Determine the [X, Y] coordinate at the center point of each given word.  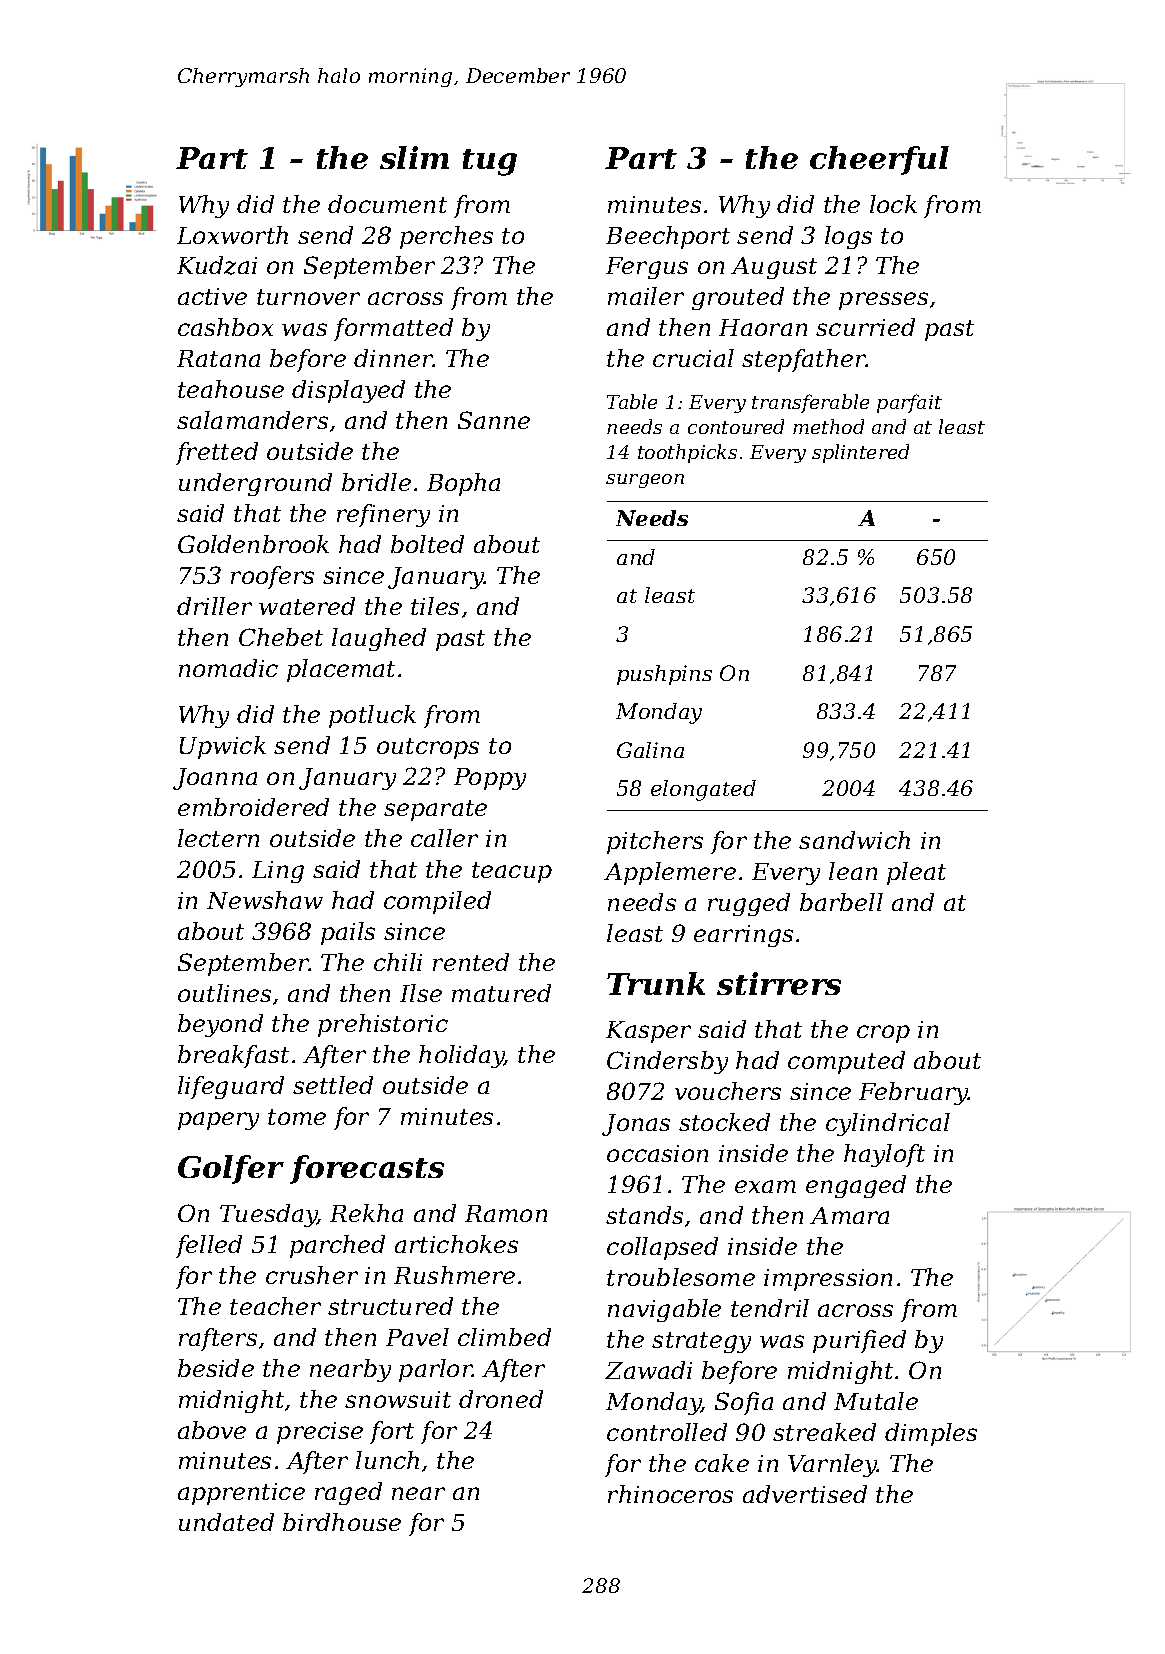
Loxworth [232, 235]
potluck [372, 716]
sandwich [854, 840]
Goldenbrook [253, 544]
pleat [916, 873]
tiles [435, 606]
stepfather [804, 360]
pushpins [664, 675]
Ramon [506, 1213]
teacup [512, 872]
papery [218, 1121]
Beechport [668, 237]
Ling [278, 872]
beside [216, 1368]
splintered [860, 453]
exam [765, 1186]
